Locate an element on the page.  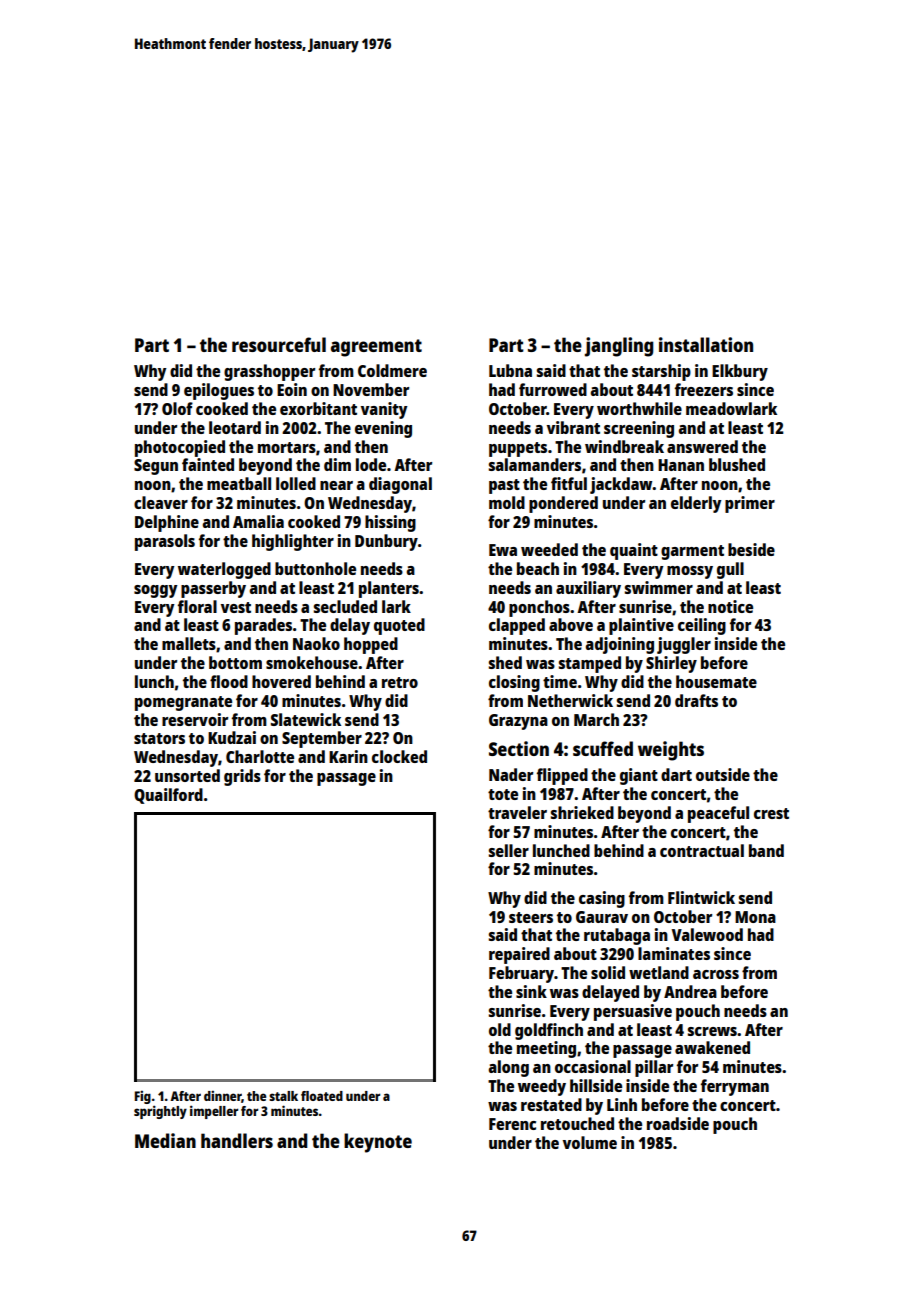
Ewa is located at coordinates (503, 550).
